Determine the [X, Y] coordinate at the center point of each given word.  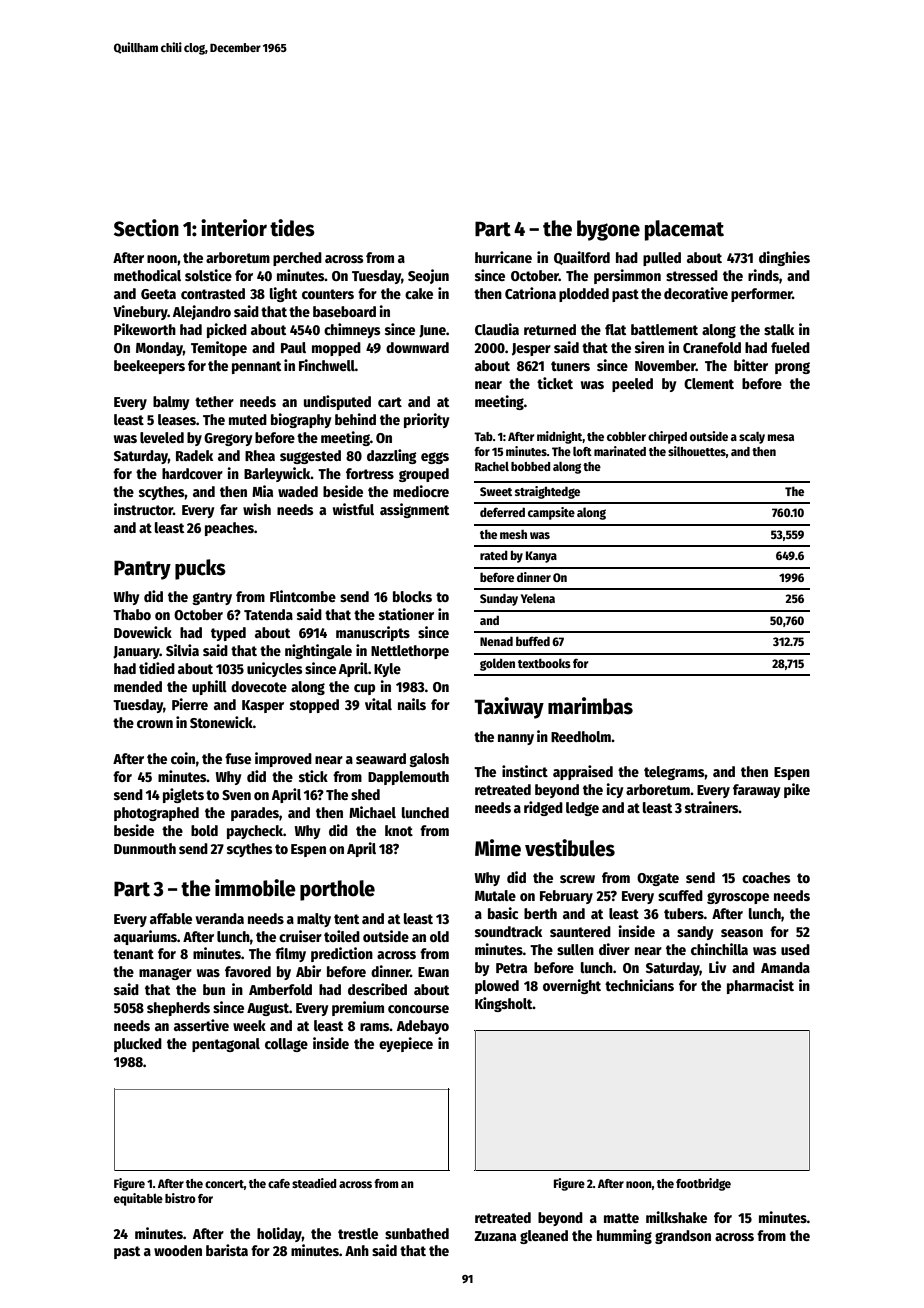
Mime [498, 848]
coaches [766, 877]
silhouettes [697, 451]
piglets [183, 795]
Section [146, 228]
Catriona [530, 293]
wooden [178, 1250]
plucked [138, 1045]
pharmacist [760, 986]
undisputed [337, 402]
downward [417, 347]
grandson [683, 1237]
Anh [357, 1250]
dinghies [784, 258]
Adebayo [423, 1027]
